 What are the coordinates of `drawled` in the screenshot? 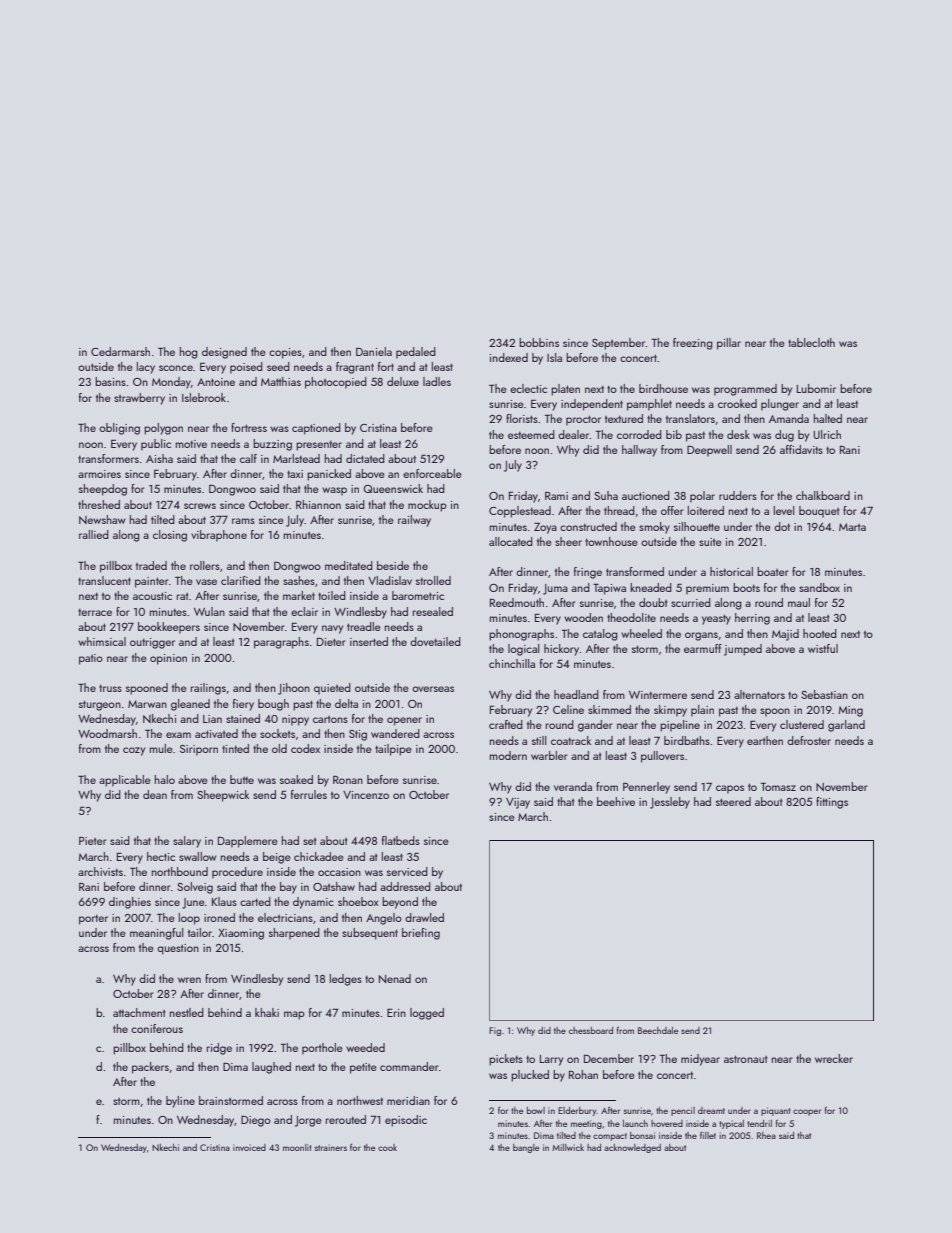 It's located at (424, 917).
